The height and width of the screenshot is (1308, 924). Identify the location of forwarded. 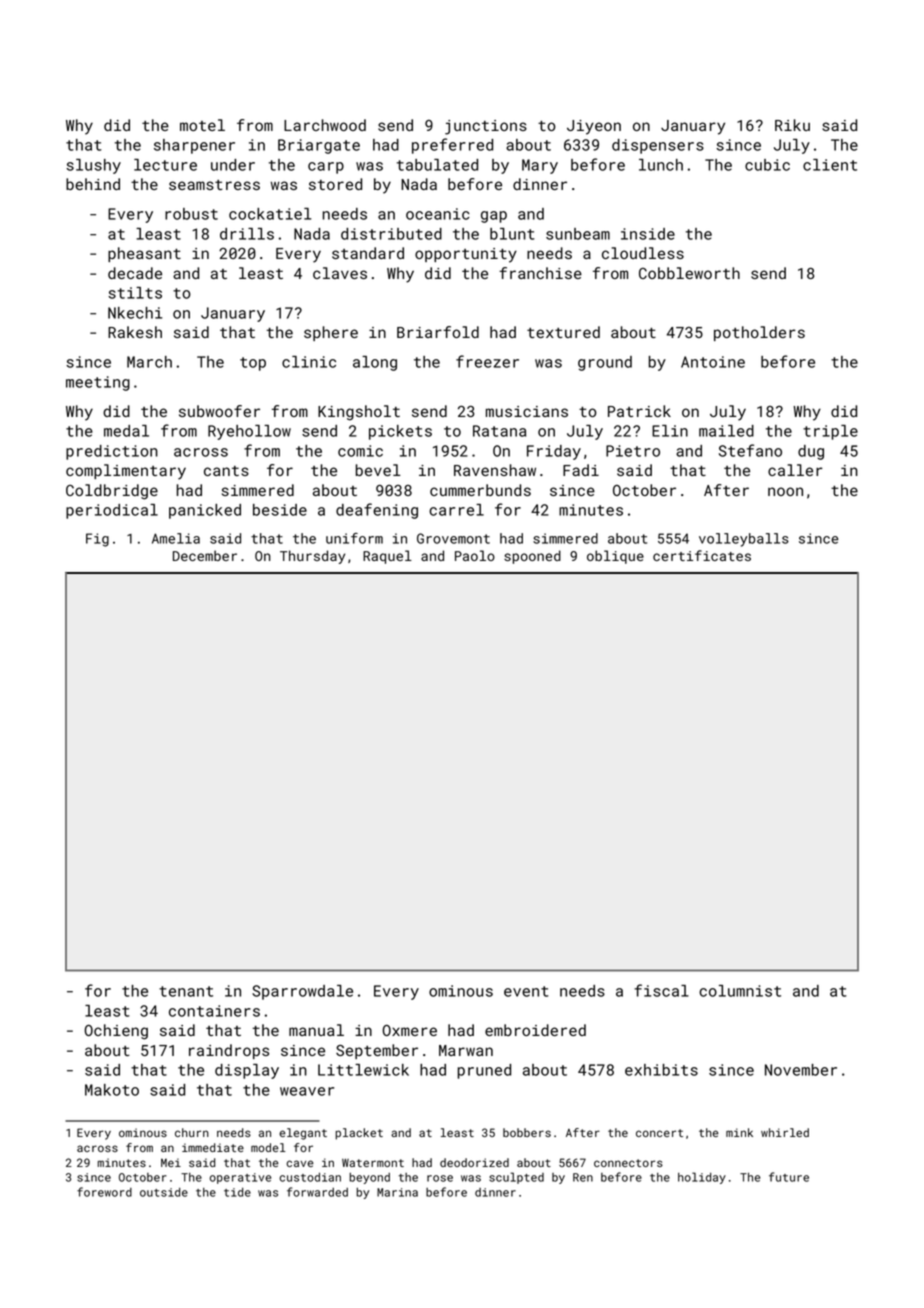
(317, 1192).
